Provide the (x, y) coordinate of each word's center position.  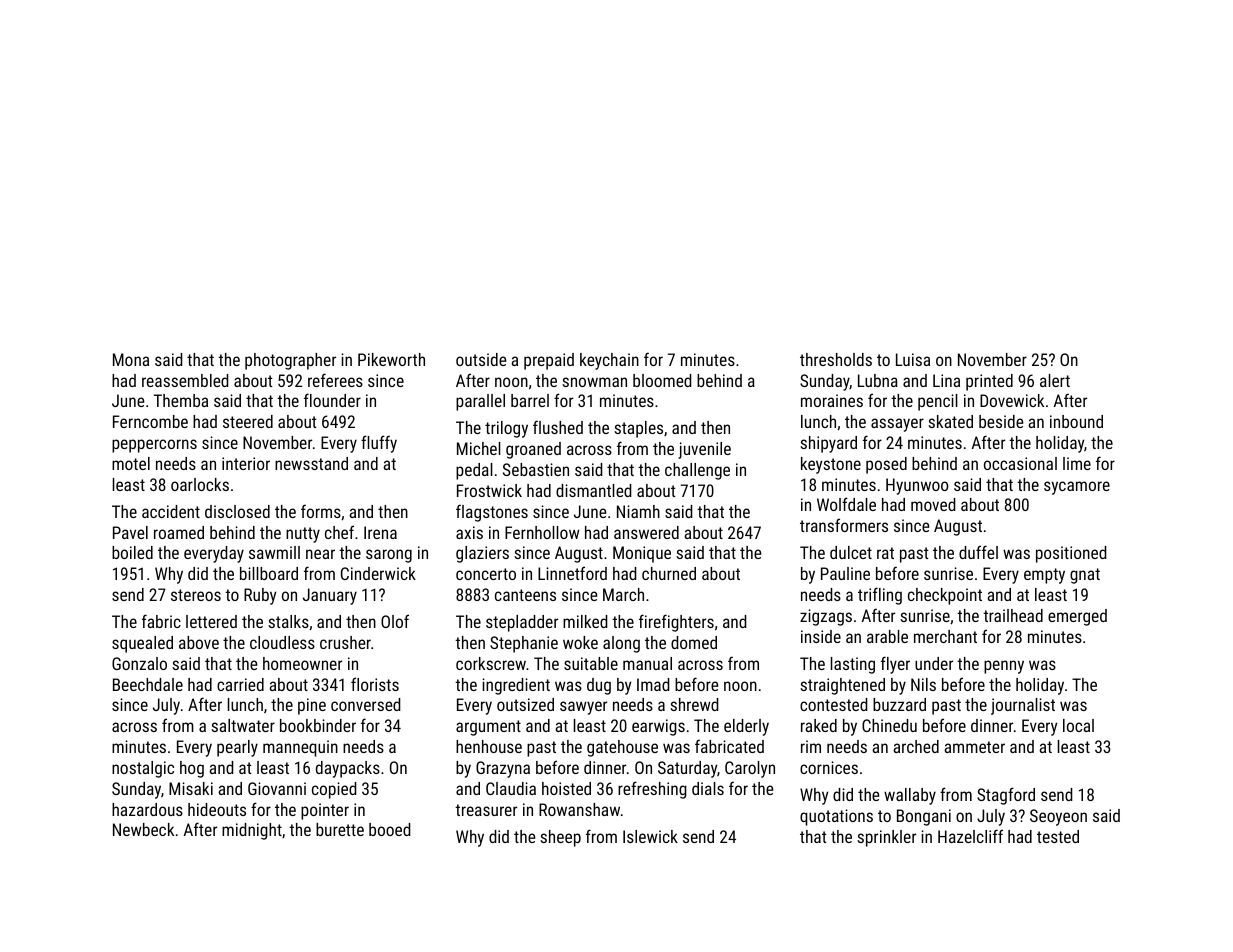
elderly (746, 727)
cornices (829, 767)
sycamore (1077, 488)
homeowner (302, 663)
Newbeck (143, 829)
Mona (131, 359)
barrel (530, 400)
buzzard (899, 704)
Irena (380, 532)
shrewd (694, 704)
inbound (1076, 421)
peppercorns (154, 446)
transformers (844, 525)
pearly (237, 748)
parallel (480, 402)
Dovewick (1012, 400)
